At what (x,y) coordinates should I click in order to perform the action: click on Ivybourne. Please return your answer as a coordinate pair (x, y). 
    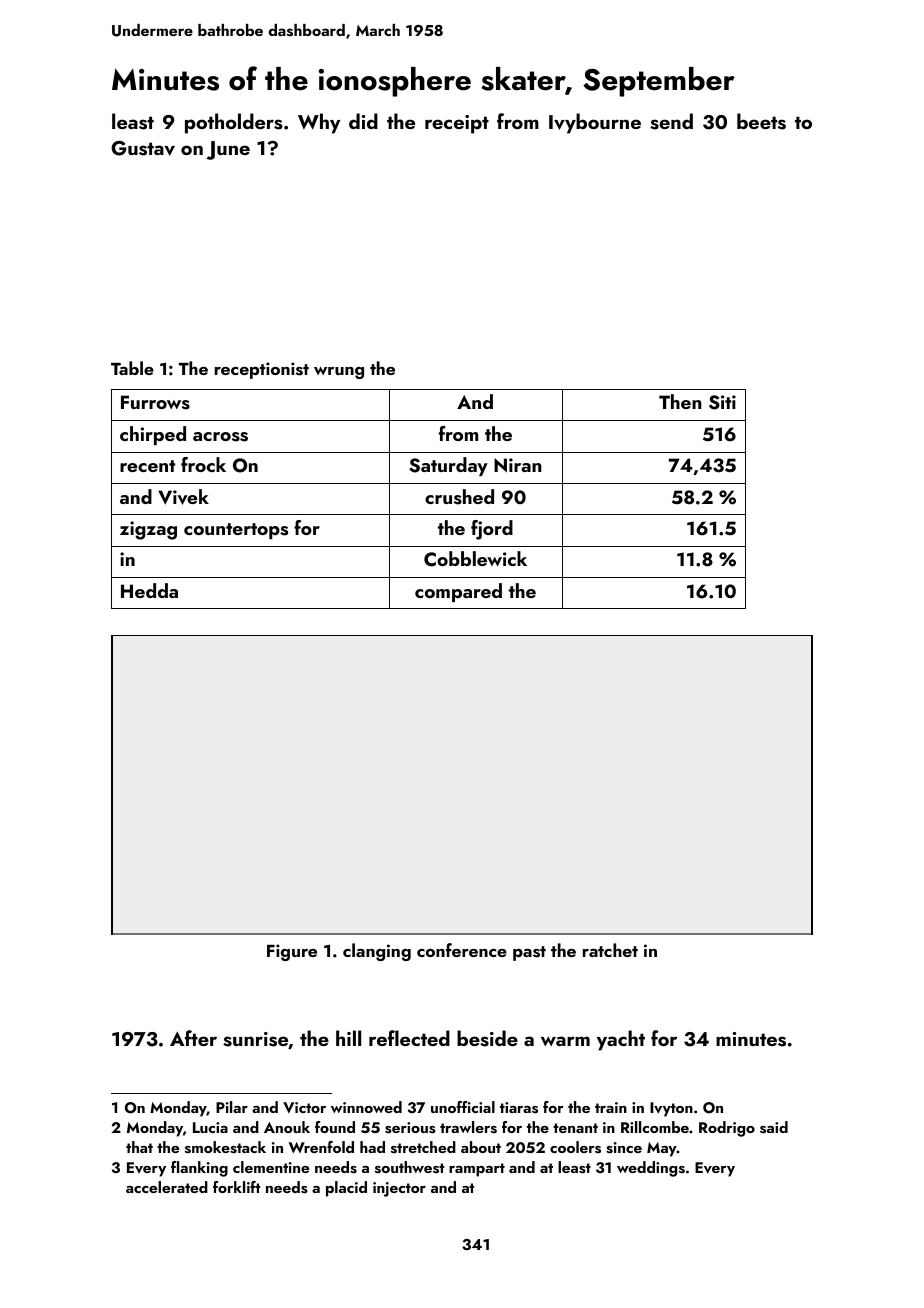
    Looking at the image, I should click on (595, 123).
